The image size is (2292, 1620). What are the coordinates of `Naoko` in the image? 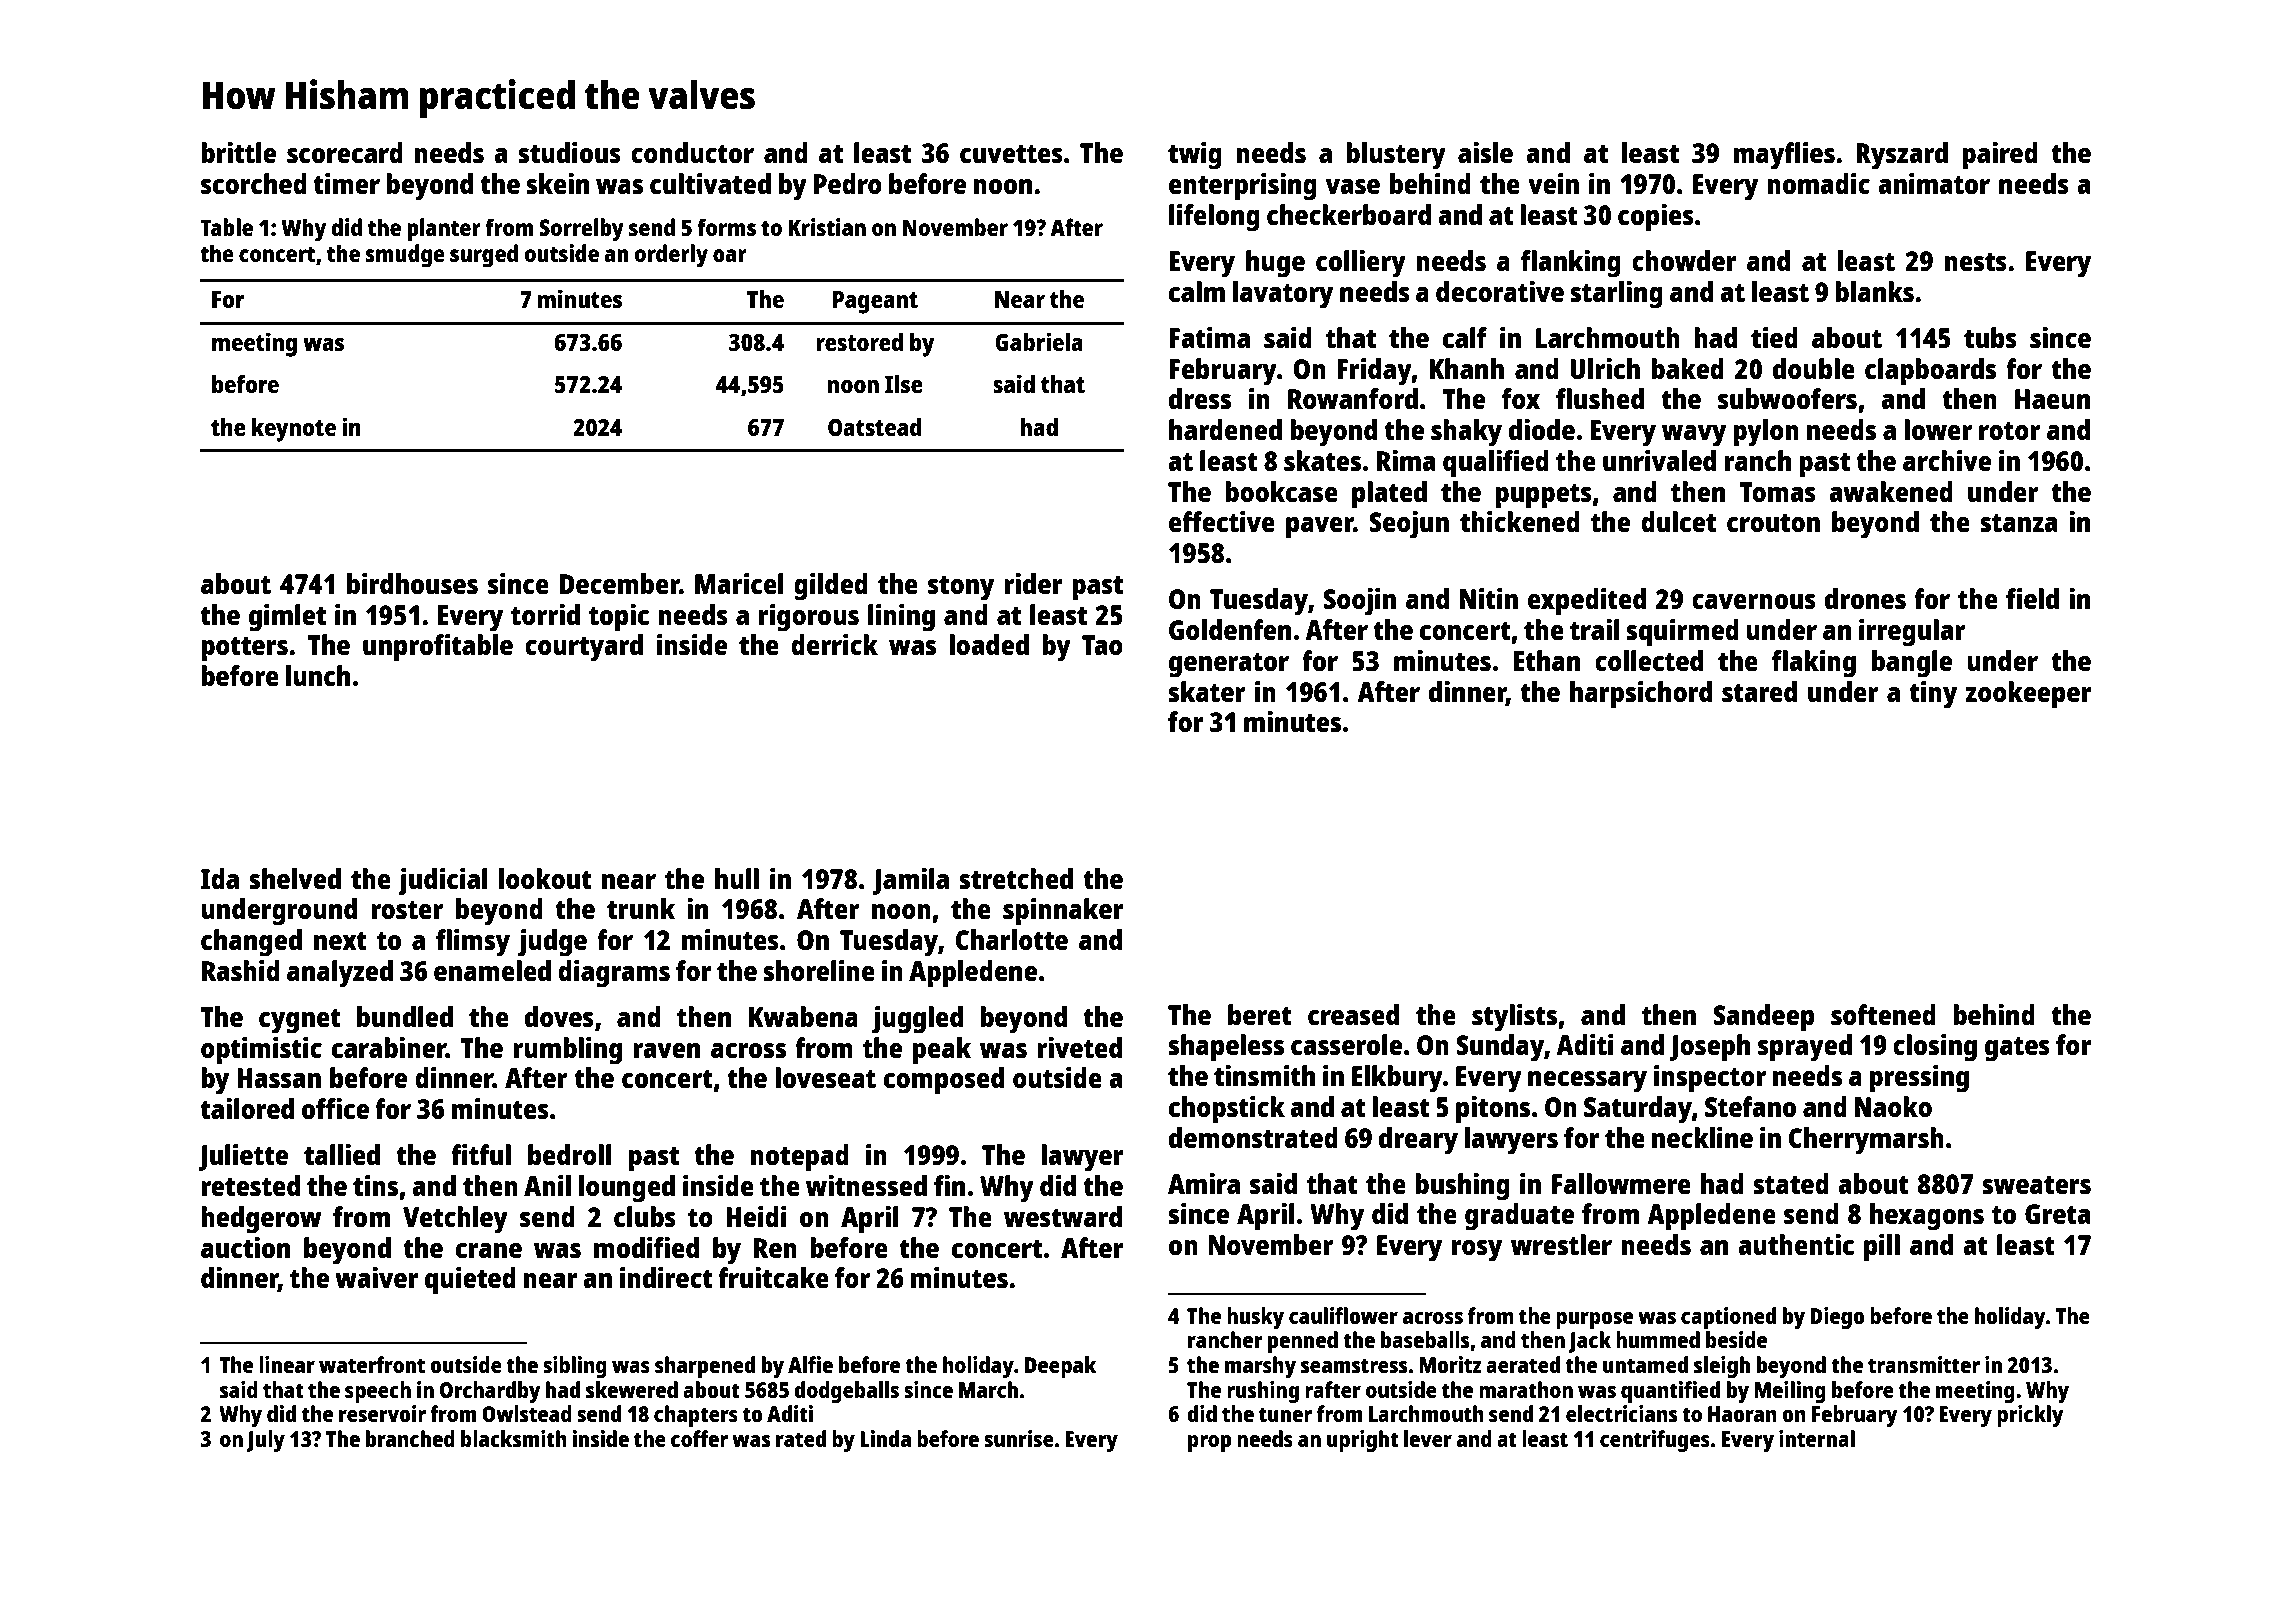 It's located at (1893, 1106).
